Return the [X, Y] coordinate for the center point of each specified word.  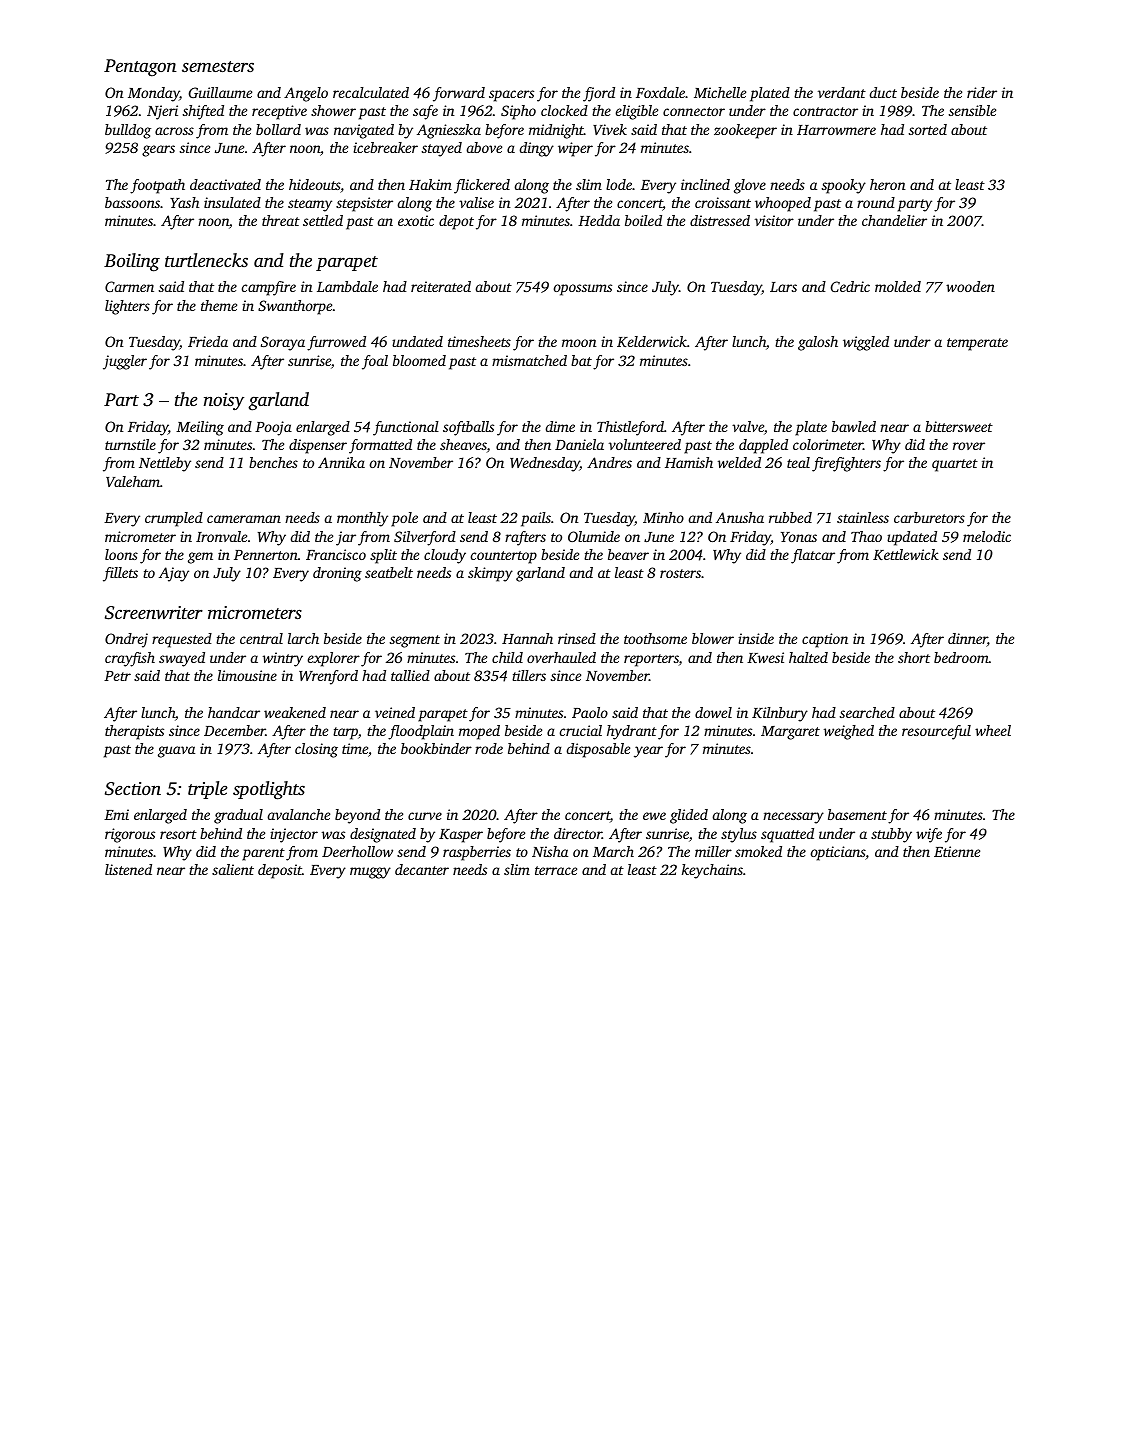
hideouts [314, 184]
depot [456, 222]
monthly [362, 519]
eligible [637, 112]
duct [883, 92]
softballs [468, 428]
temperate [977, 344]
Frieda [208, 341]
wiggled [866, 343]
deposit [280, 871]
